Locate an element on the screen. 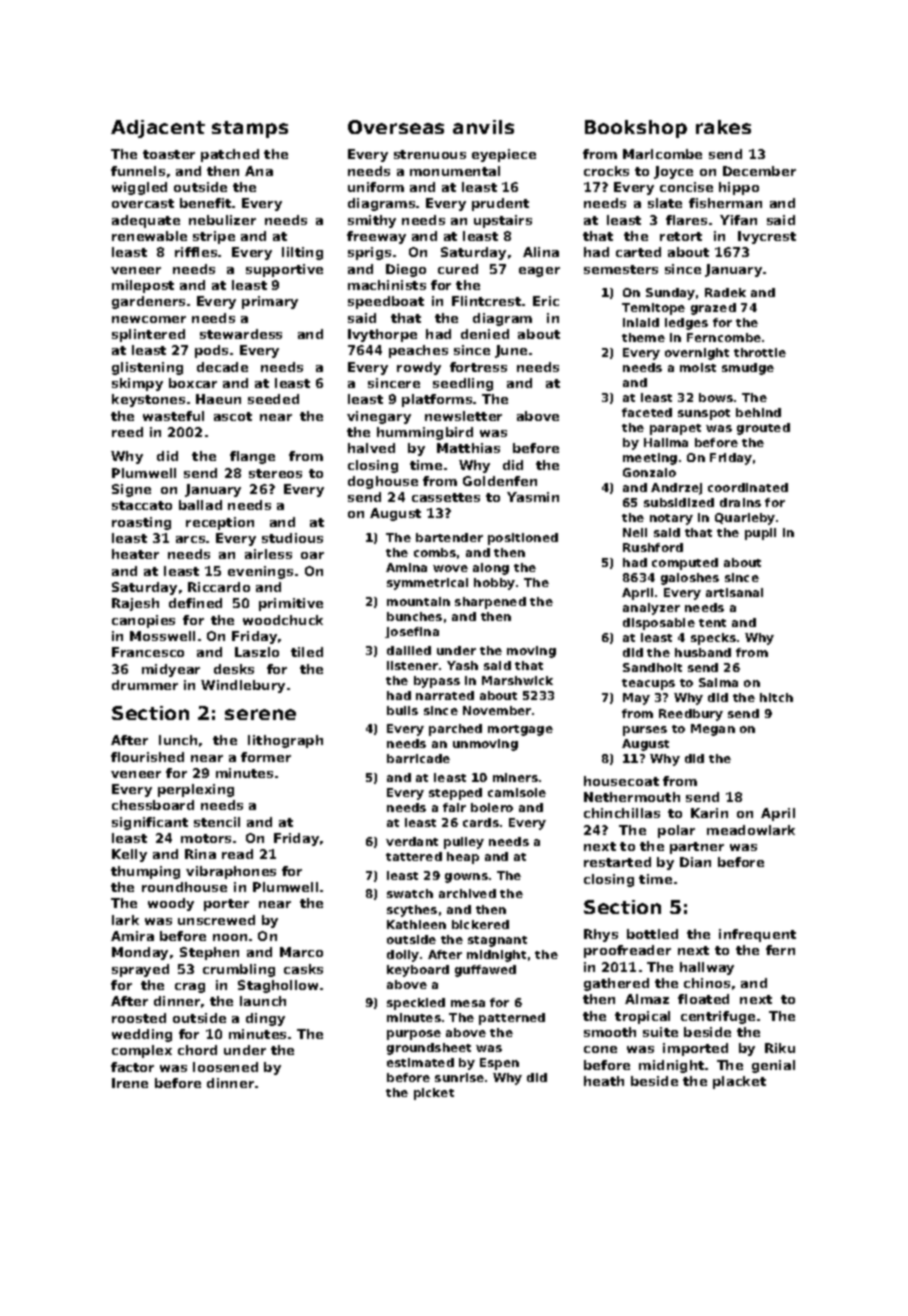  roasting is located at coordinates (141, 523).
